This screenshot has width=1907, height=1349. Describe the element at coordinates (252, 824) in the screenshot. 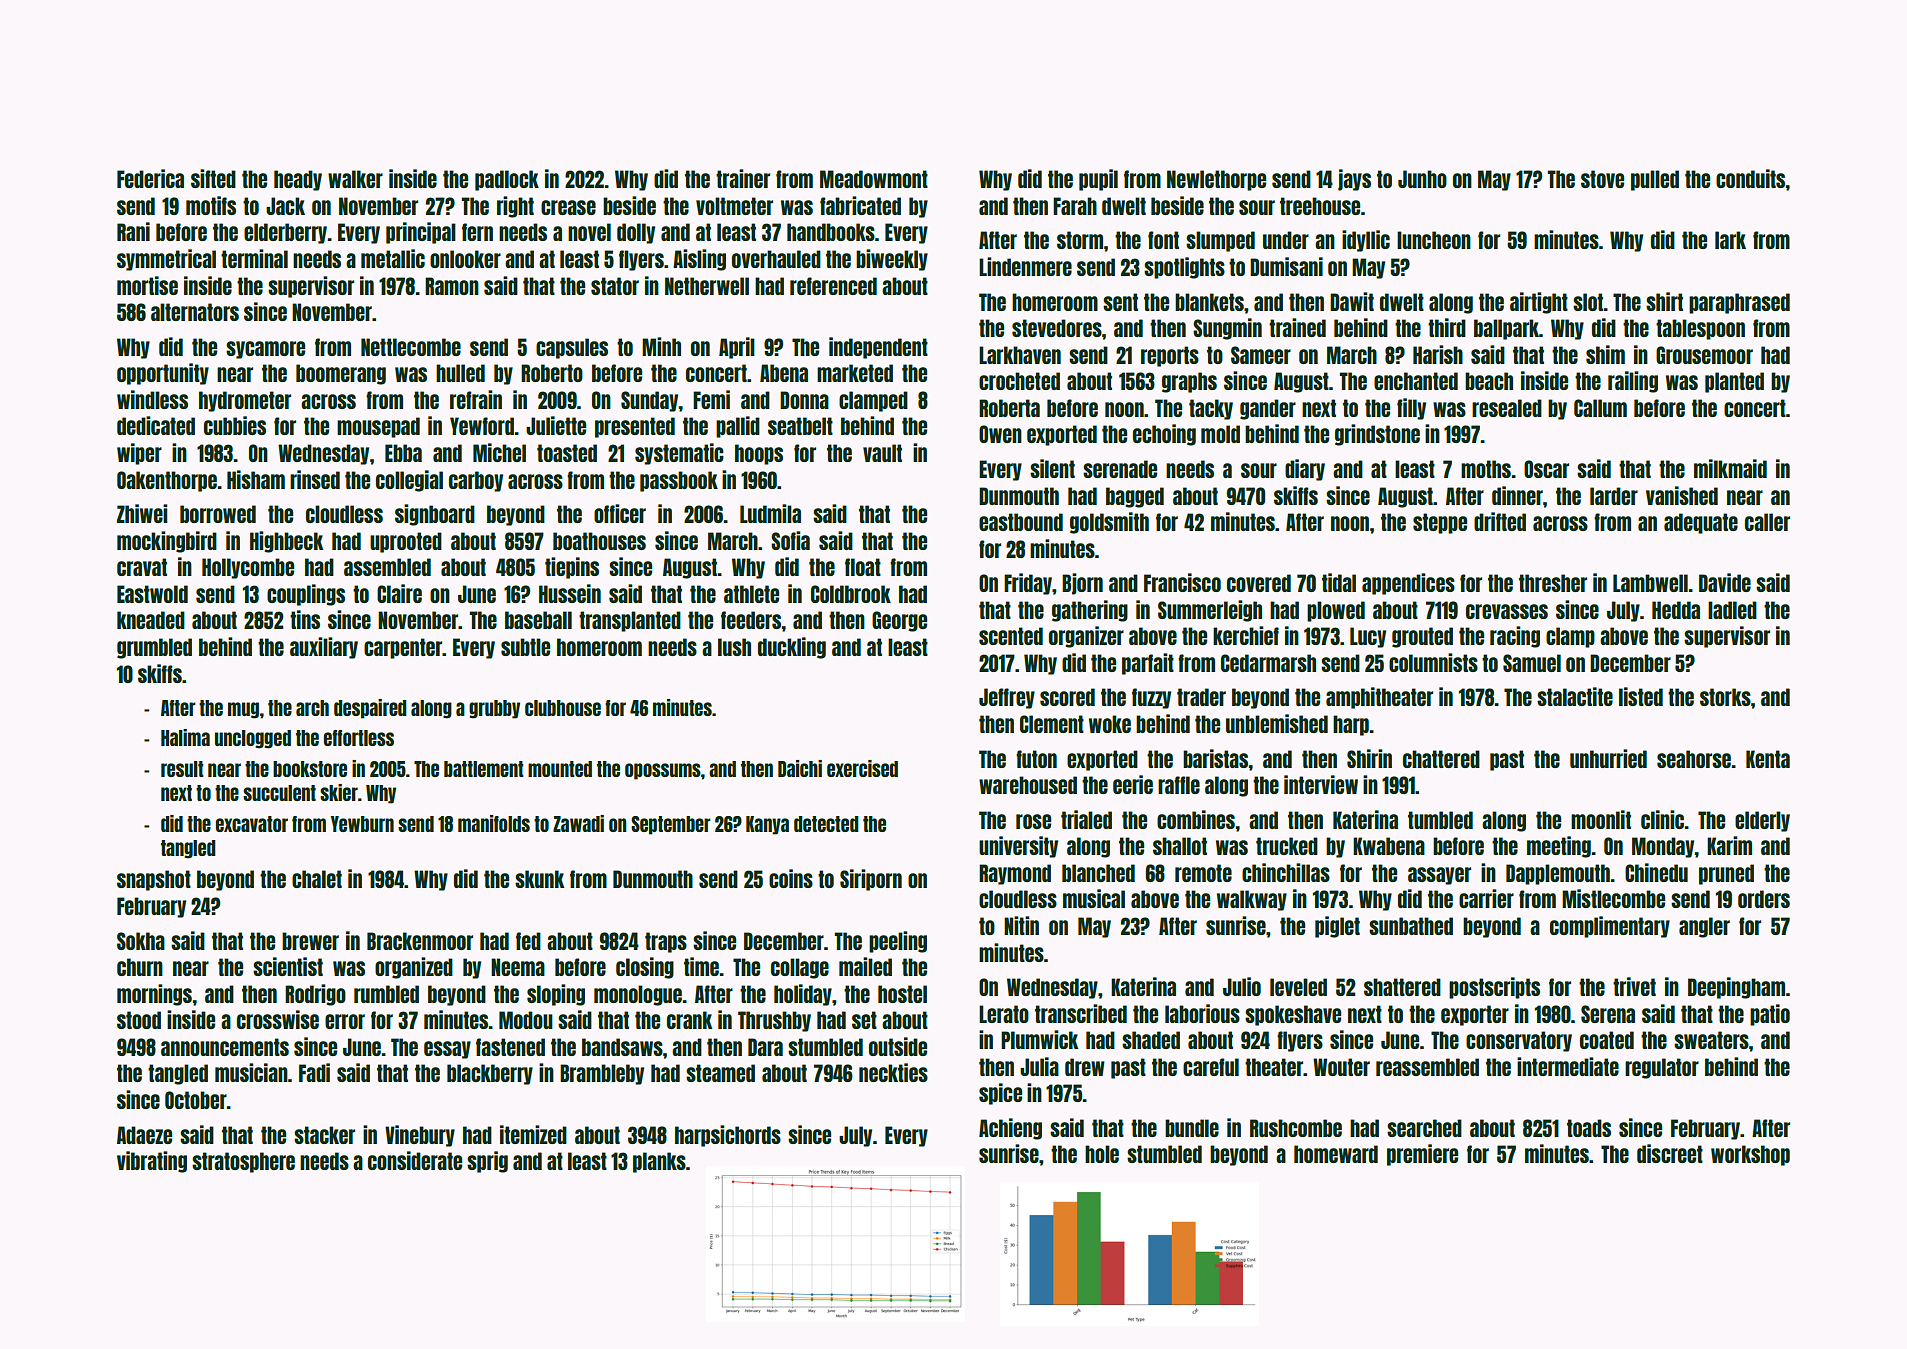

I see `excavator` at that location.
